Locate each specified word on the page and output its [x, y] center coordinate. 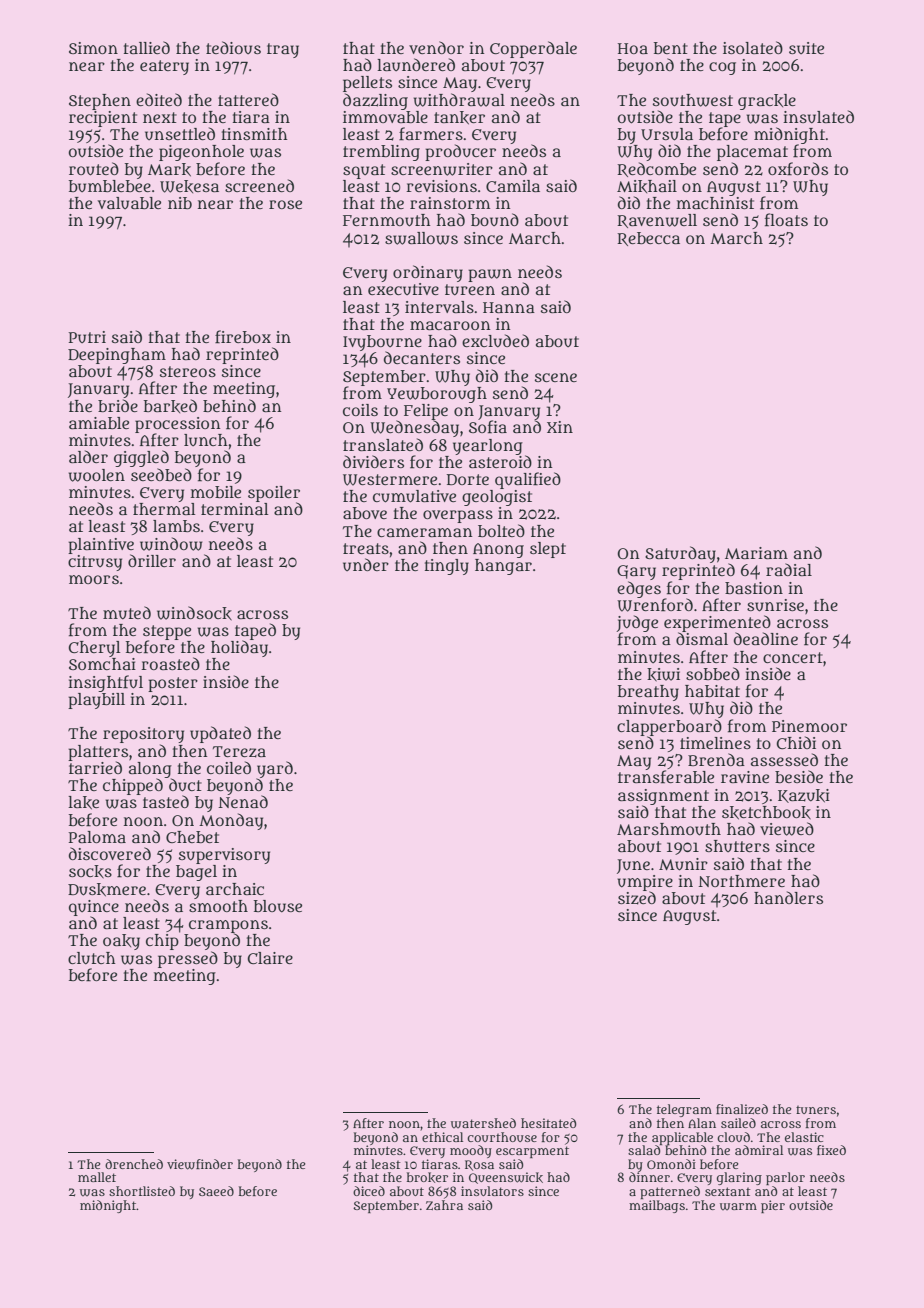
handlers [788, 897]
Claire [270, 958]
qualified [528, 480]
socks [90, 872]
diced [369, 1191]
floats [786, 220]
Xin [560, 427]
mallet [97, 1177]
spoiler [274, 494]
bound [495, 219]
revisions [441, 186]
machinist [715, 203]
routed [94, 169]
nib [180, 203]
